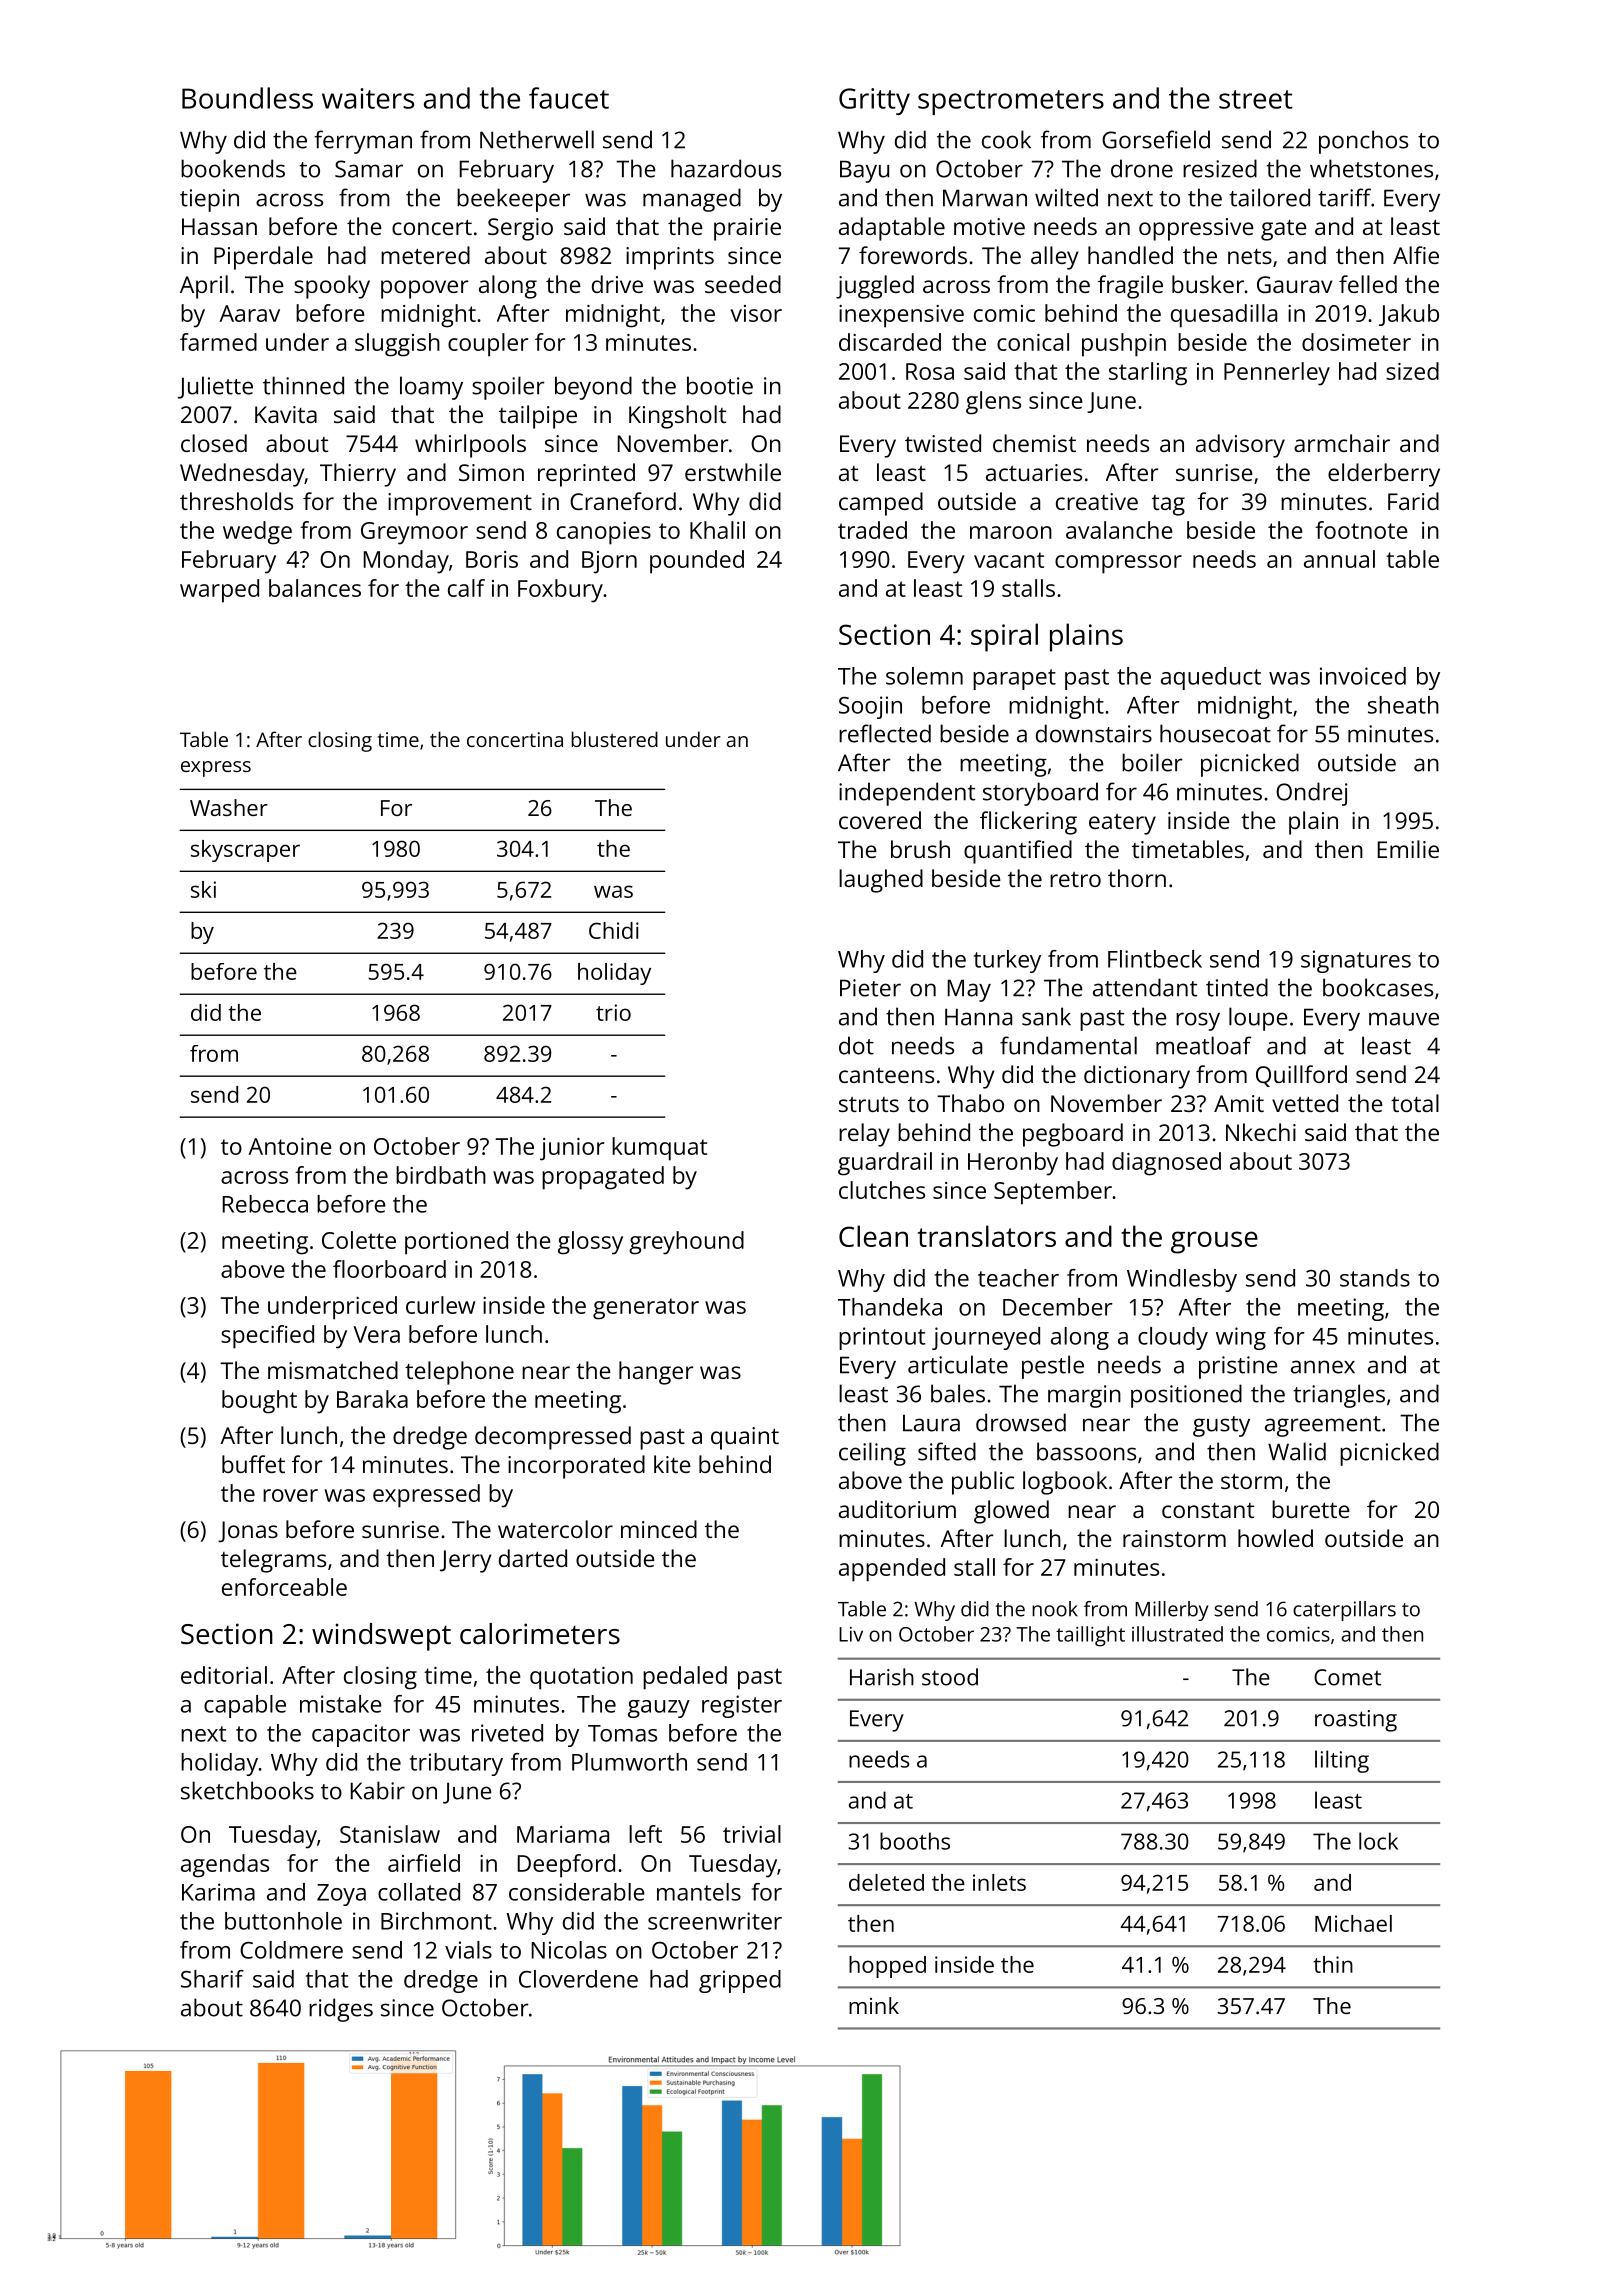 The height and width of the document is (2292, 1620). I want to click on tag, so click(1168, 505).
